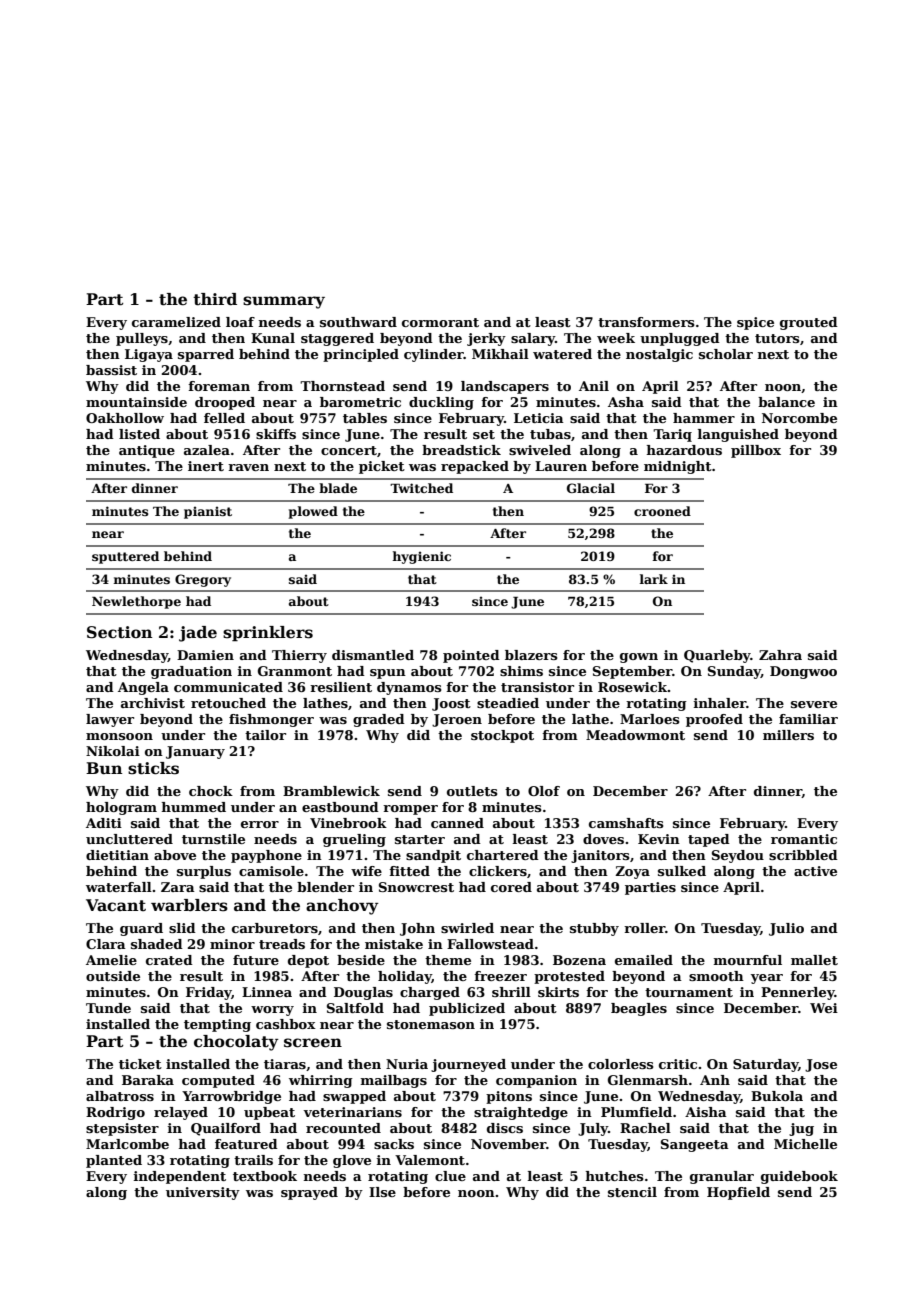  I want to click on university, so click(203, 1193).
